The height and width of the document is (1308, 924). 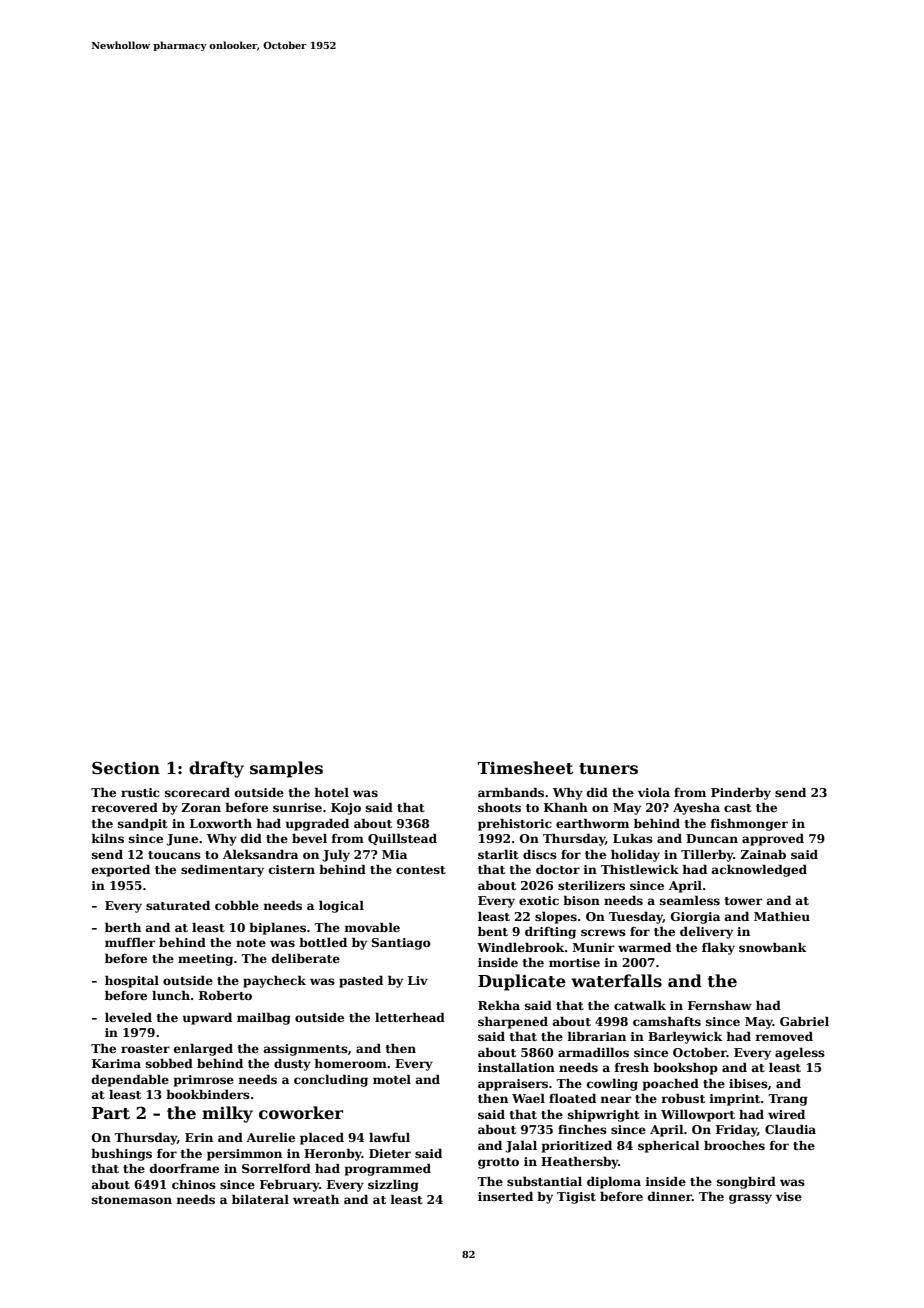 What do you see at coordinates (126, 768) in the document?
I see `Section` at bounding box center [126, 768].
